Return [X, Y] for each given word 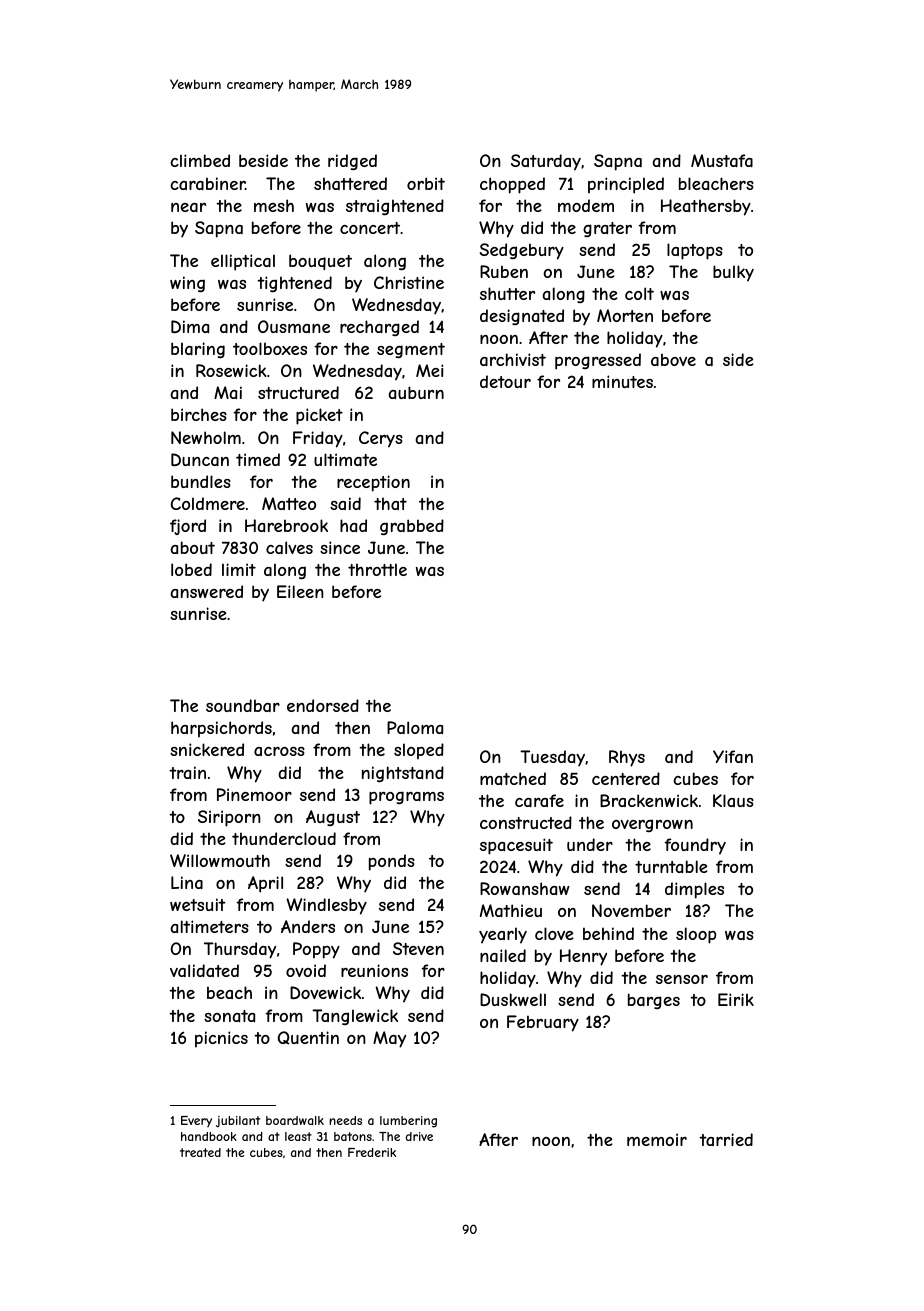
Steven [418, 948]
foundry [695, 846]
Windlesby [326, 906]
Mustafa [722, 160]
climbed [200, 160]
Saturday [546, 162]
